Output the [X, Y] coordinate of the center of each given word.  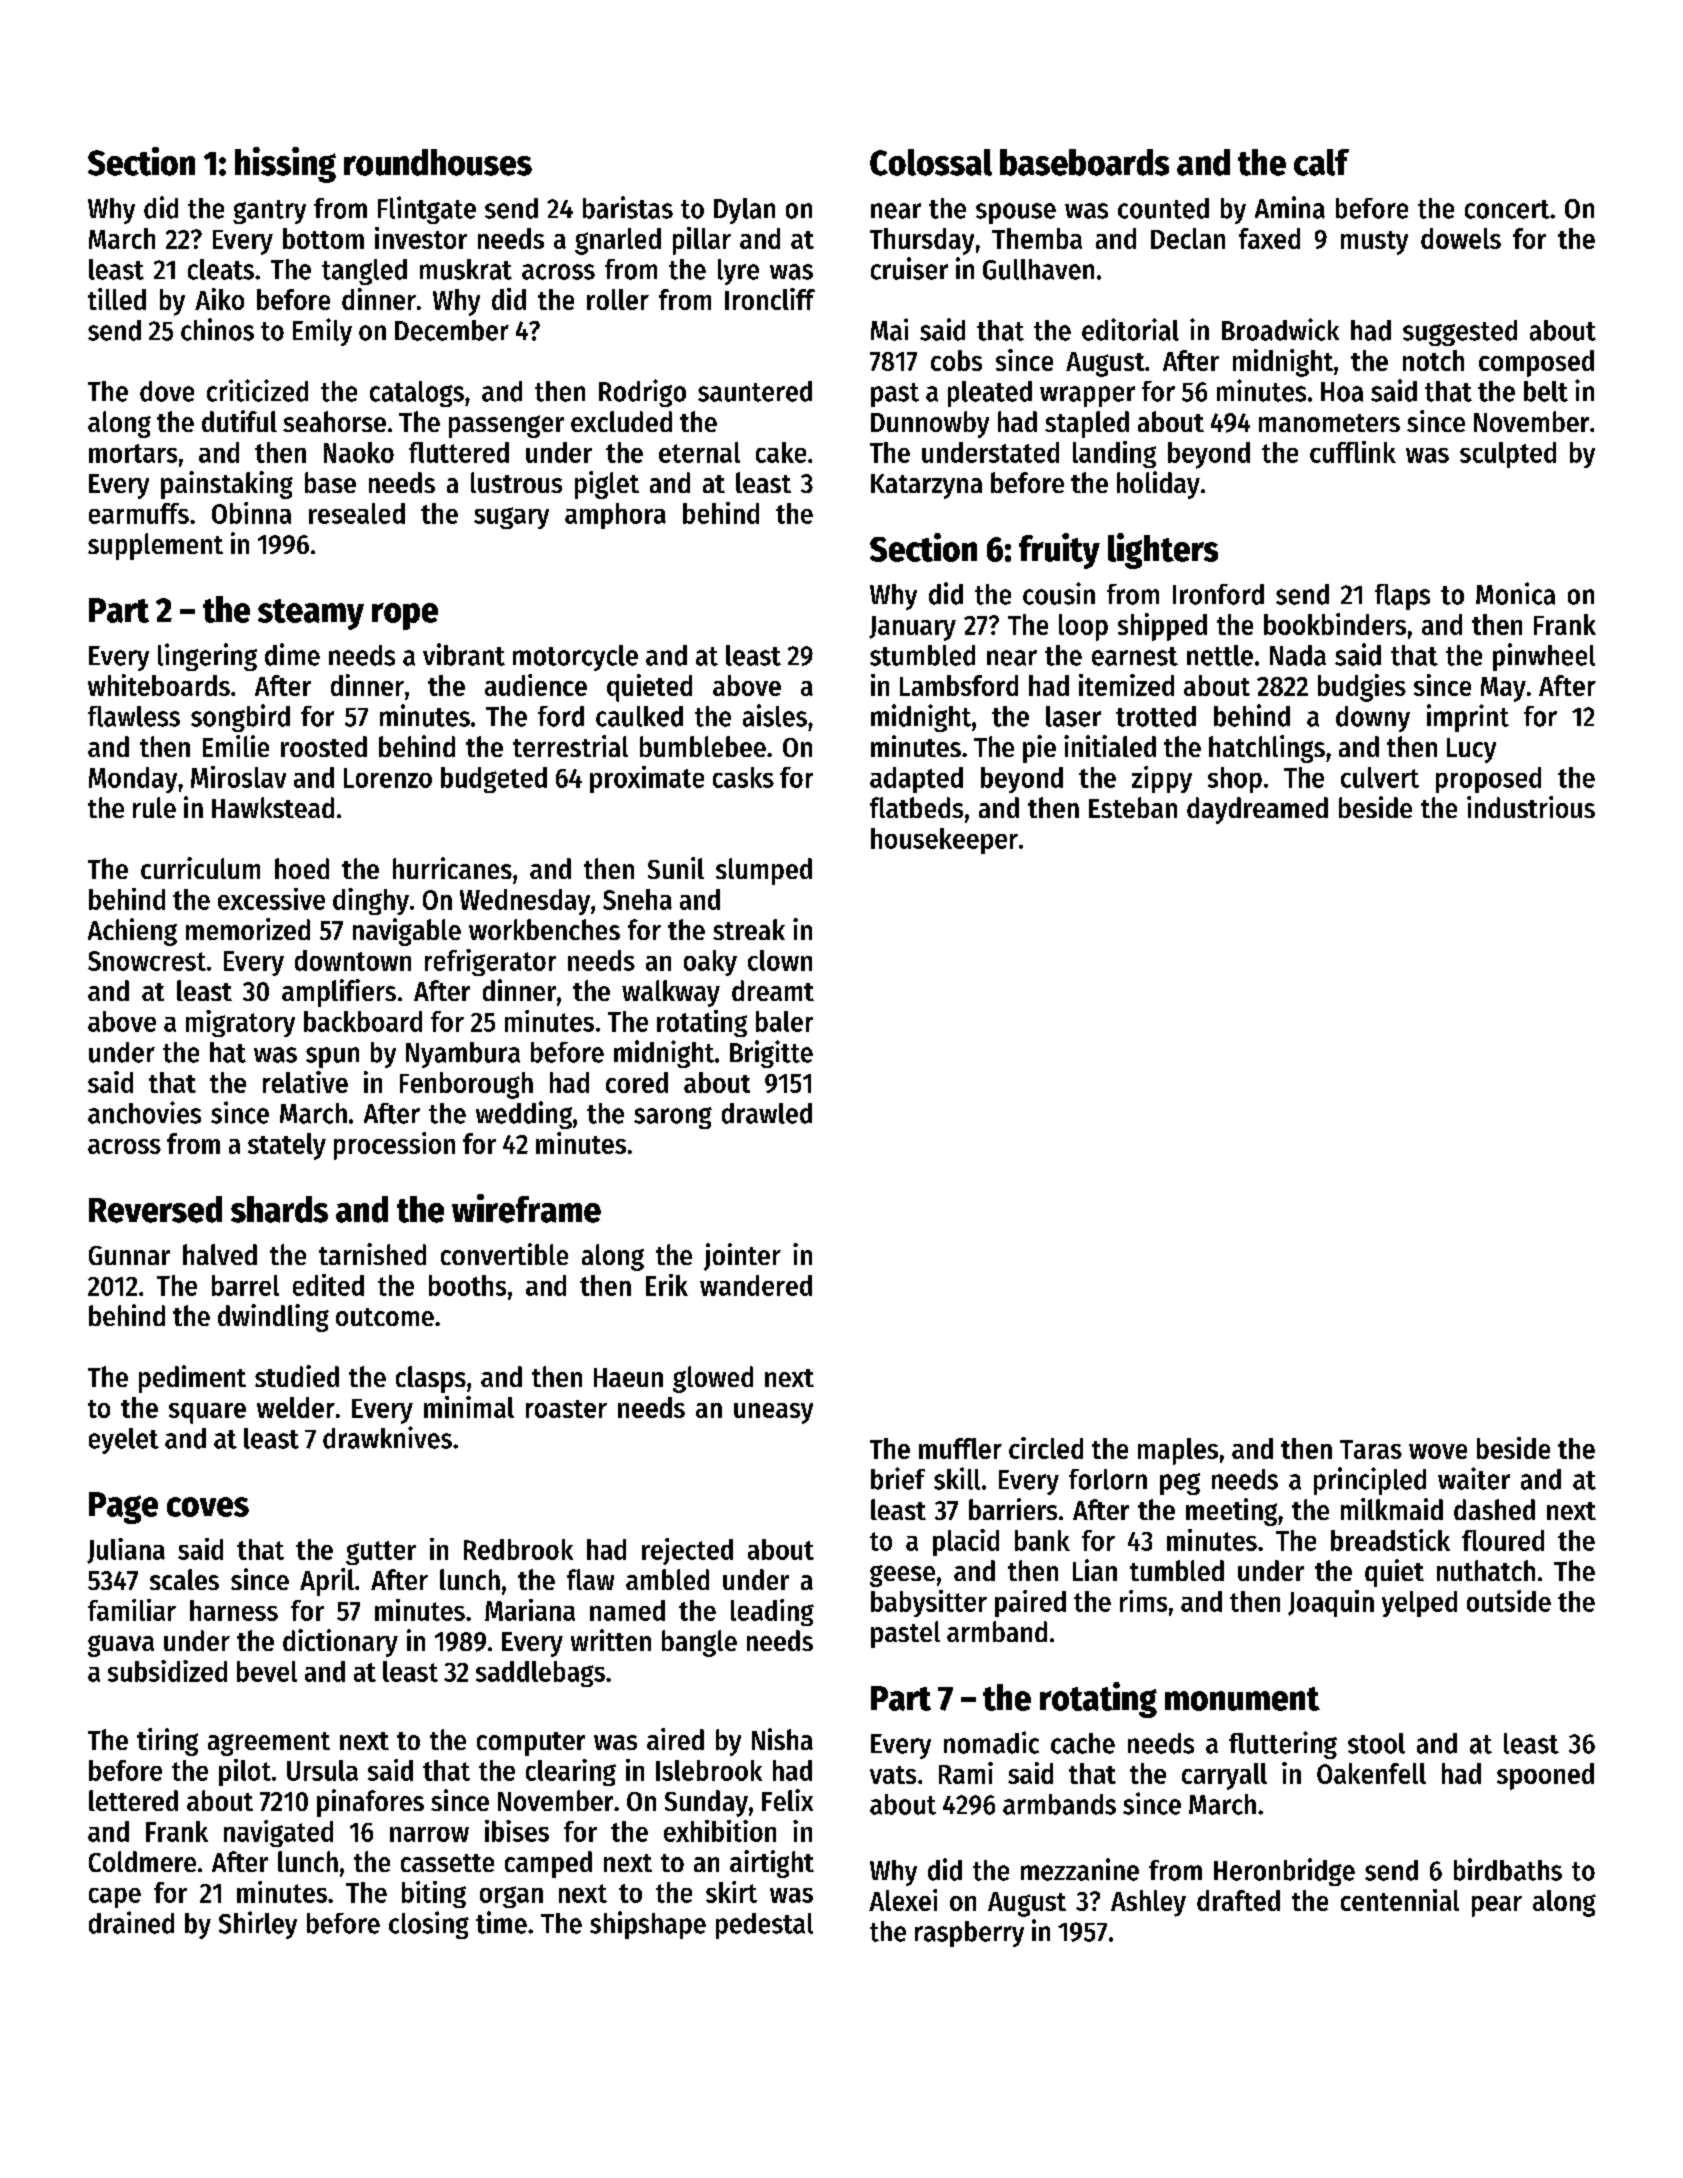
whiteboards [159, 685]
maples [1178, 1451]
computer [531, 1744]
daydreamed [1257, 810]
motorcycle [575, 658]
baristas [628, 207]
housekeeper [944, 841]
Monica [1515, 593]
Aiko [219, 299]
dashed [1494, 1509]
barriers [1013, 1509]
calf [1321, 162]
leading [772, 1612]
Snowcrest [147, 961]
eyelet [124, 1441]
